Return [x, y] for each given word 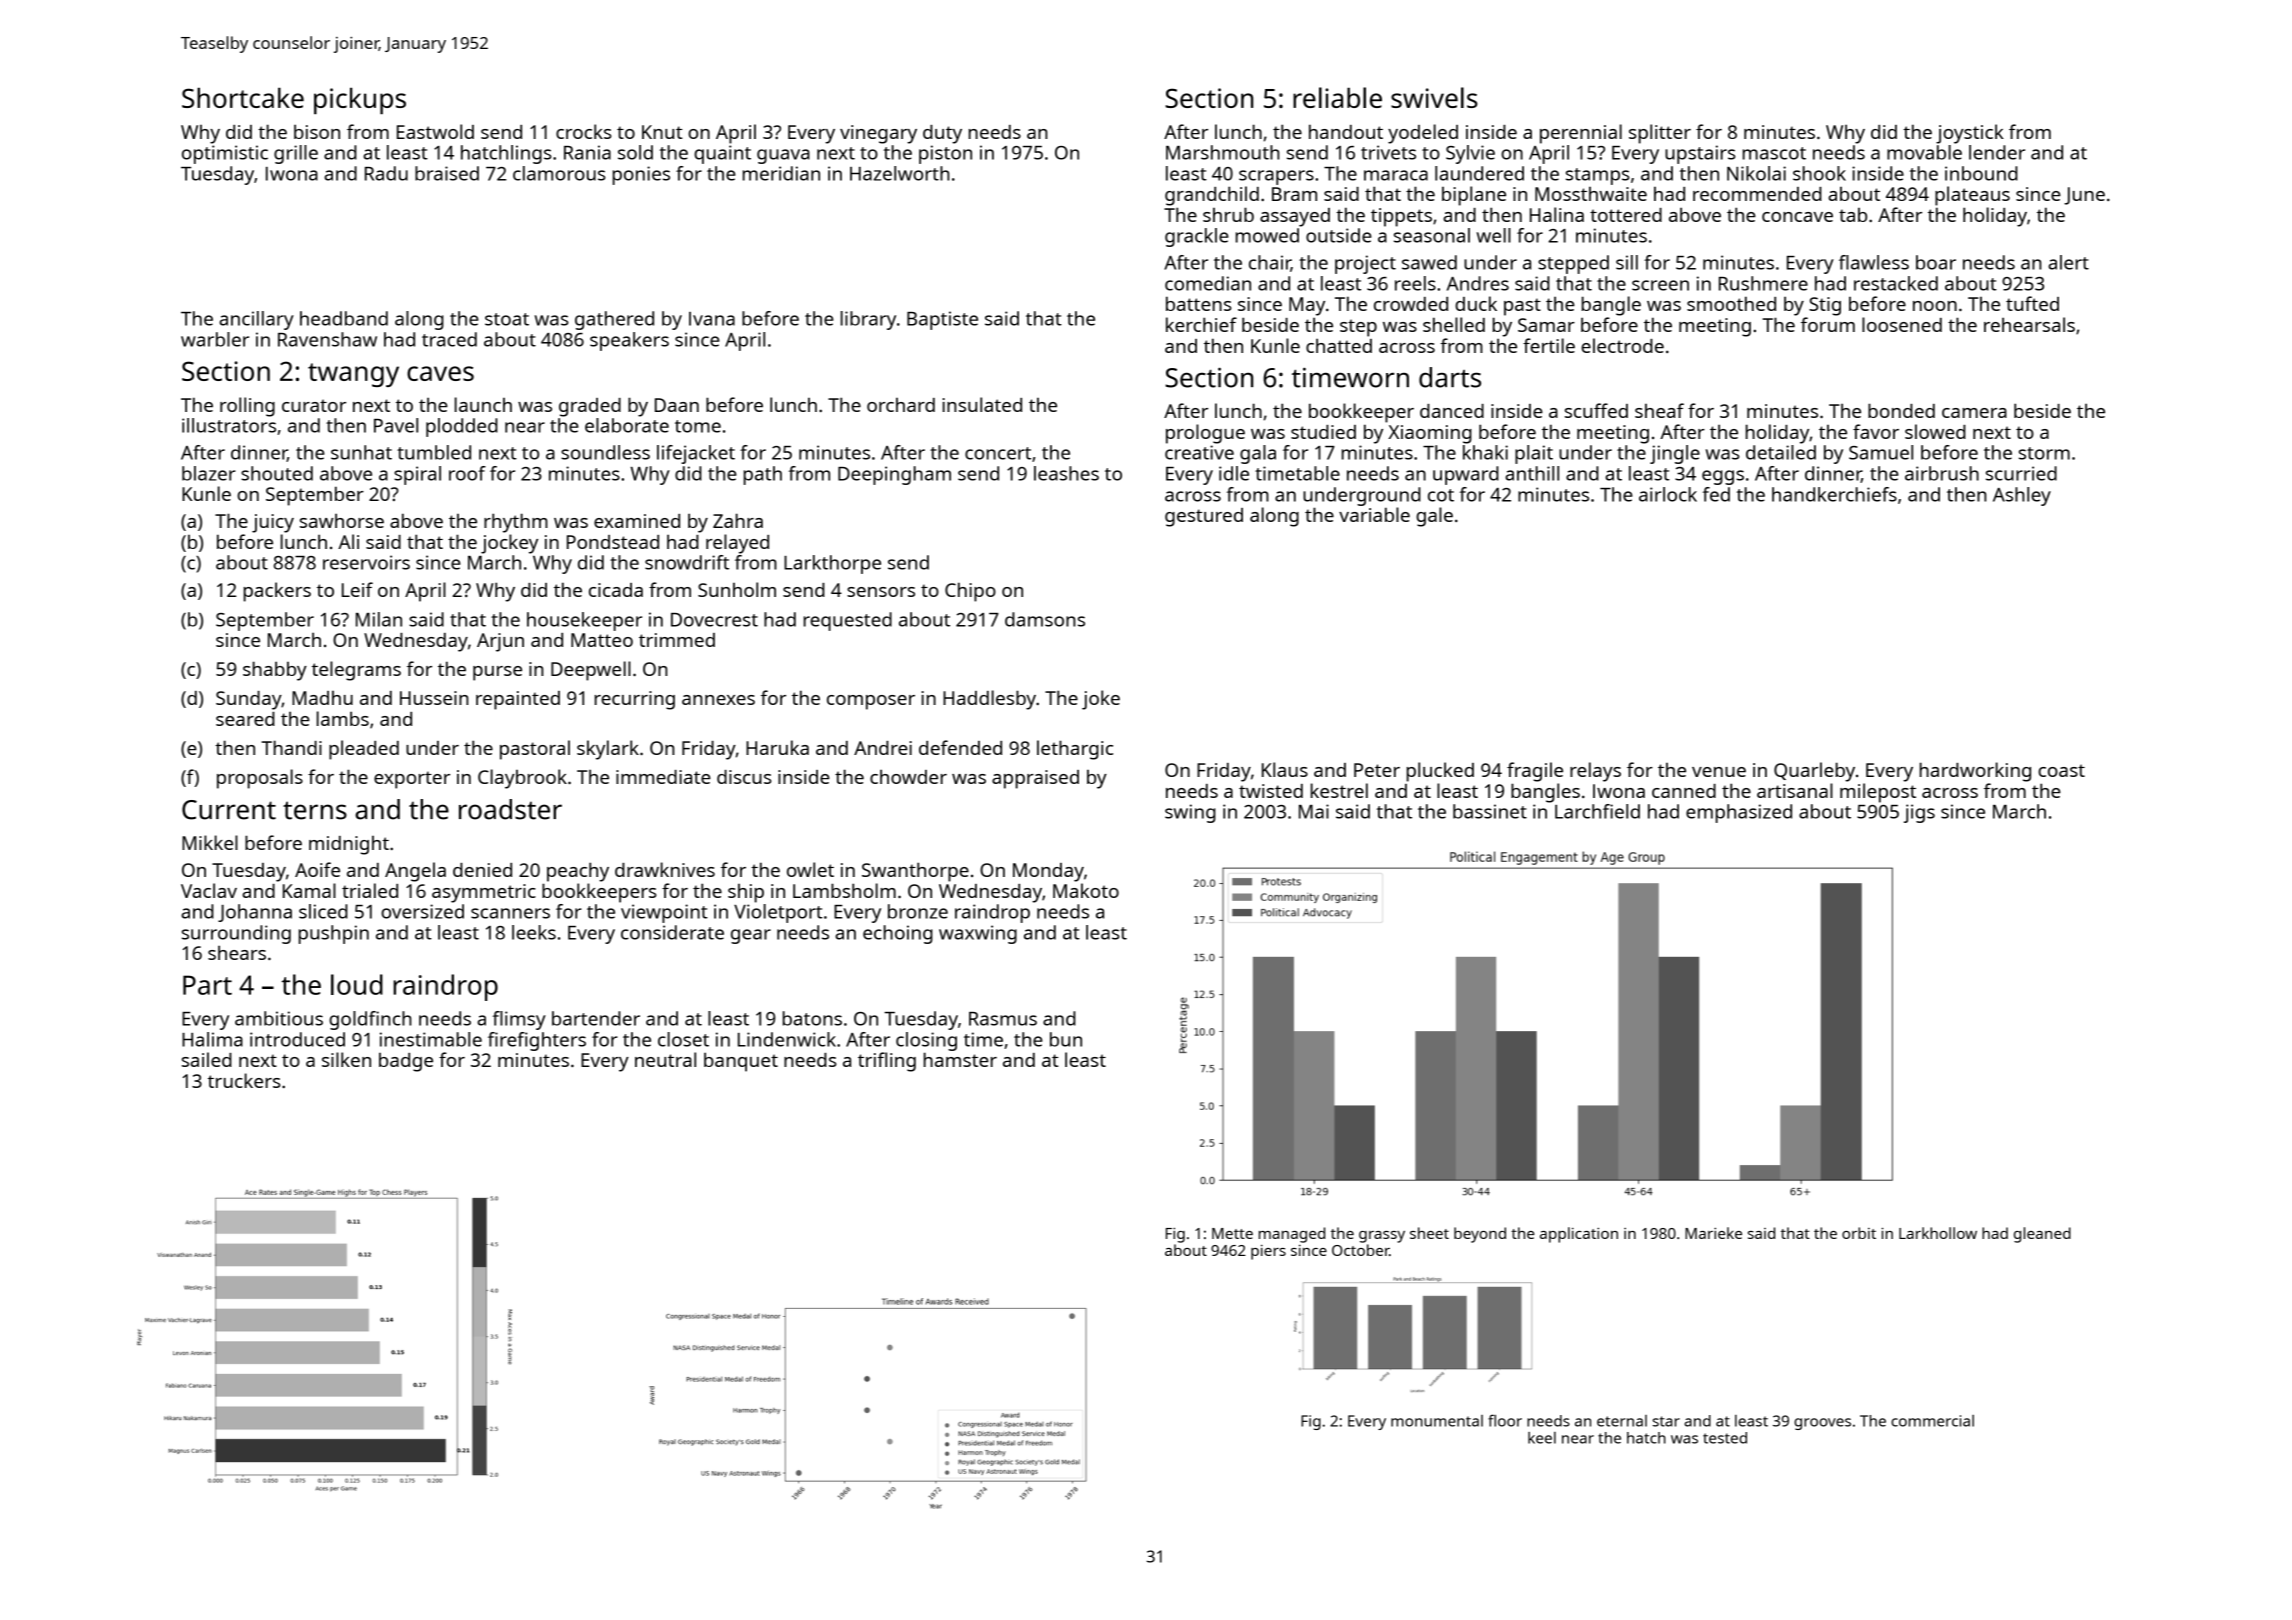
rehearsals [2029, 324]
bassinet [1490, 811]
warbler [215, 339]
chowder [908, 776]
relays [1595, 772]
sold [635, 152]
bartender [596, 1018]
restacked [1896, 283]
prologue [1205, 434]
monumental [1437, 1421]
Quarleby [1814, 772]
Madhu [322, 698]
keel [1542, 1438]
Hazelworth [899, 173]
